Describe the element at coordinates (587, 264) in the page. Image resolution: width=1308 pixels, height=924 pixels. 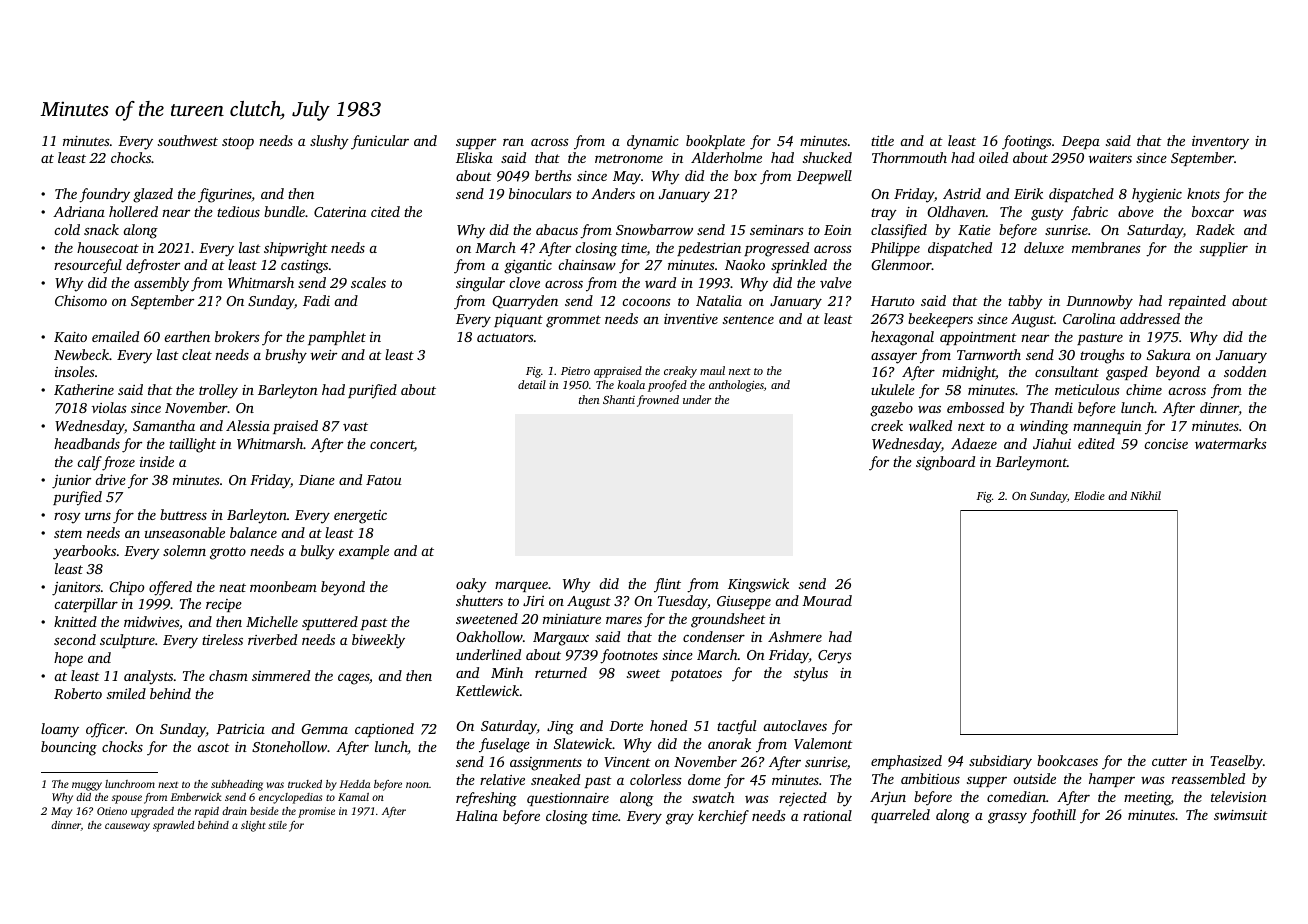
I see `chainsaw` at that location.
